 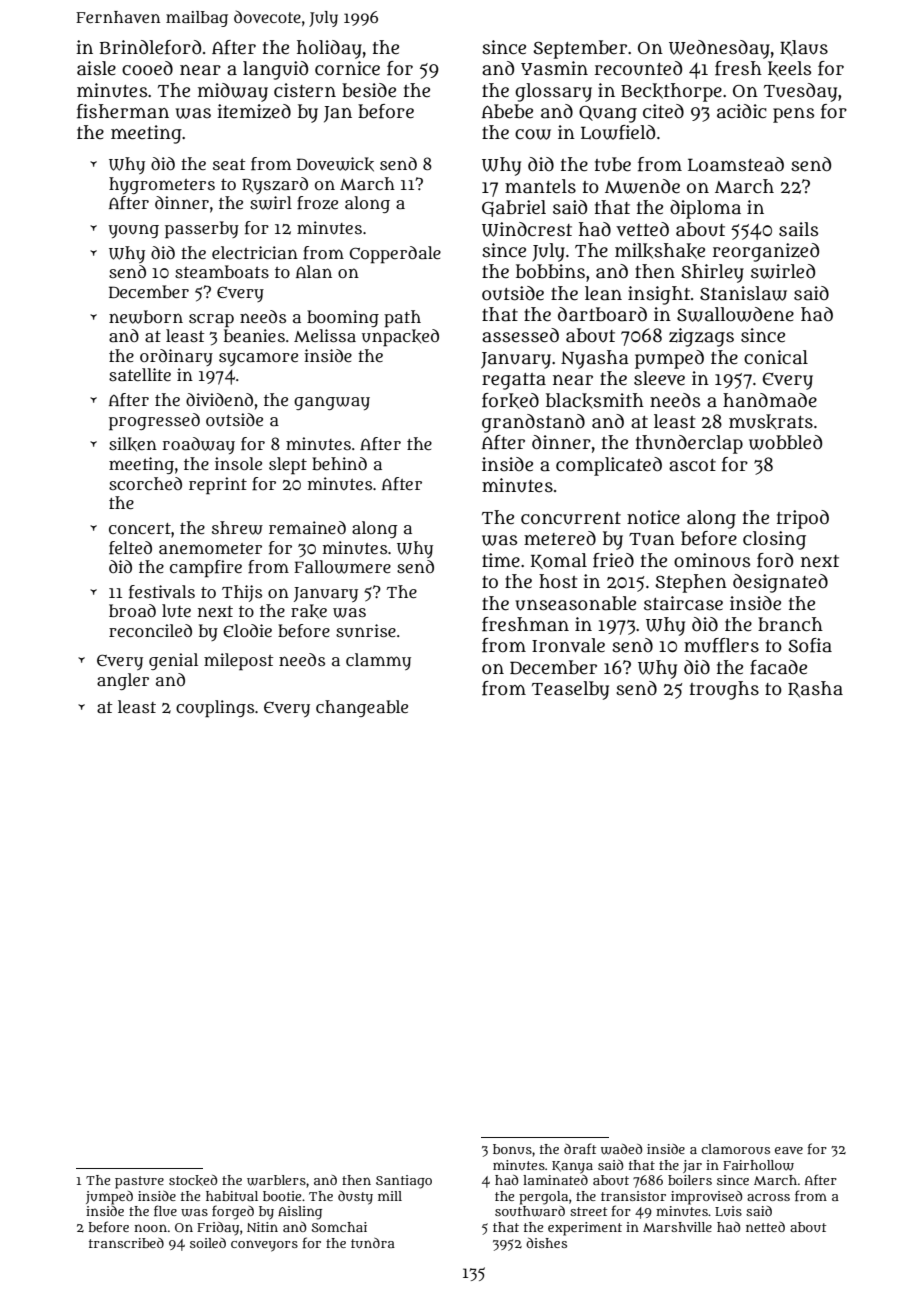 I want to click on sleeve, so click(x=659, y=378).
